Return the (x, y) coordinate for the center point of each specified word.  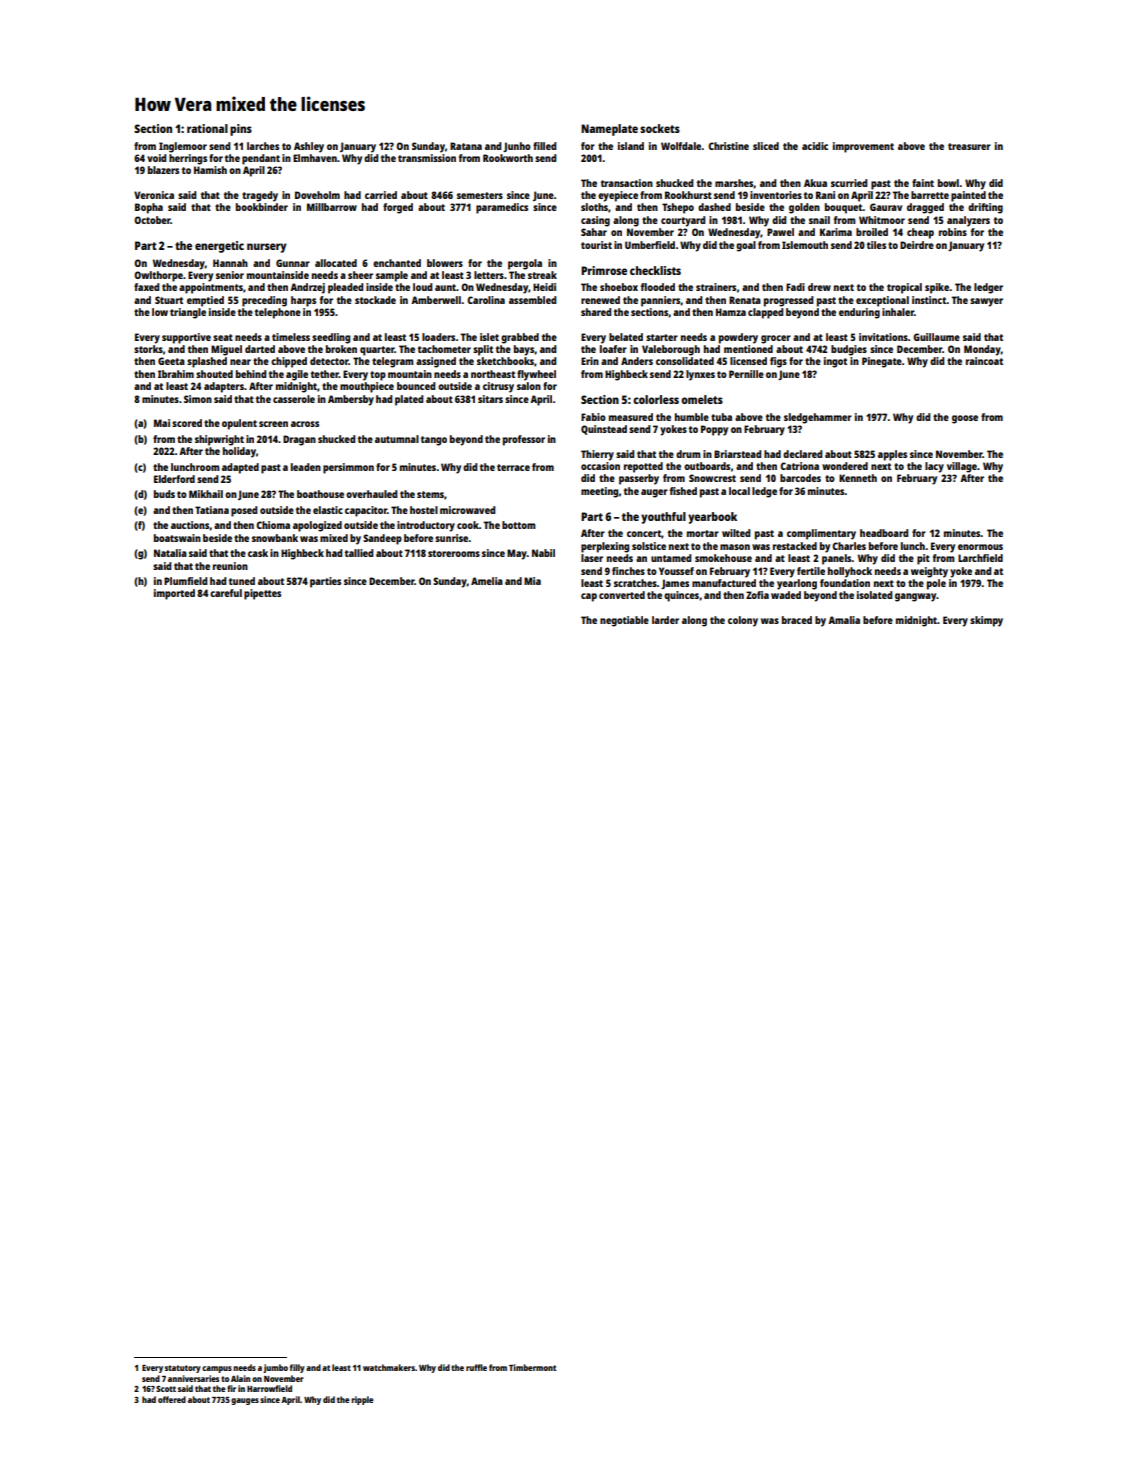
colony (743, 621)
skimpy (986, 621)
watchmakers (389, 1367)
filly (297, 1368)
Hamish (210, 170)
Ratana (466, 146)
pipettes (262, 594)
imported (174, 594)
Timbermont (532, 1367)
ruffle (476, 1367)
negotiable (624, 621)
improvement (863, 147)
